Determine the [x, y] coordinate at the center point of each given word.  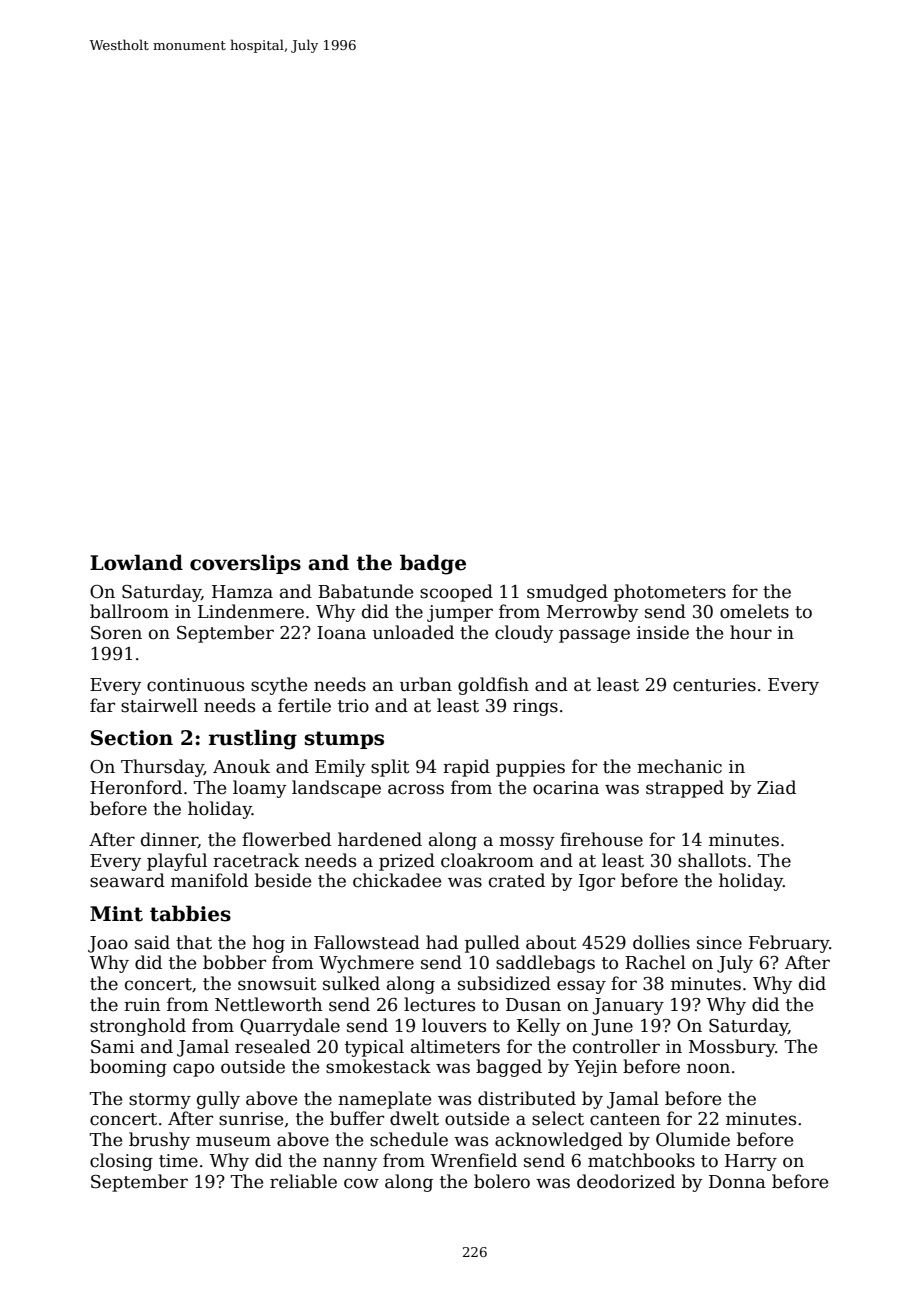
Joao [108, 944]
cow [361, 1183]
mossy [526, 843]
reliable [303, 1181]
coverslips [245, 564]
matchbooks [641, 1160]
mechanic [679, 766]
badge [433, 564]
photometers [670, 593]
